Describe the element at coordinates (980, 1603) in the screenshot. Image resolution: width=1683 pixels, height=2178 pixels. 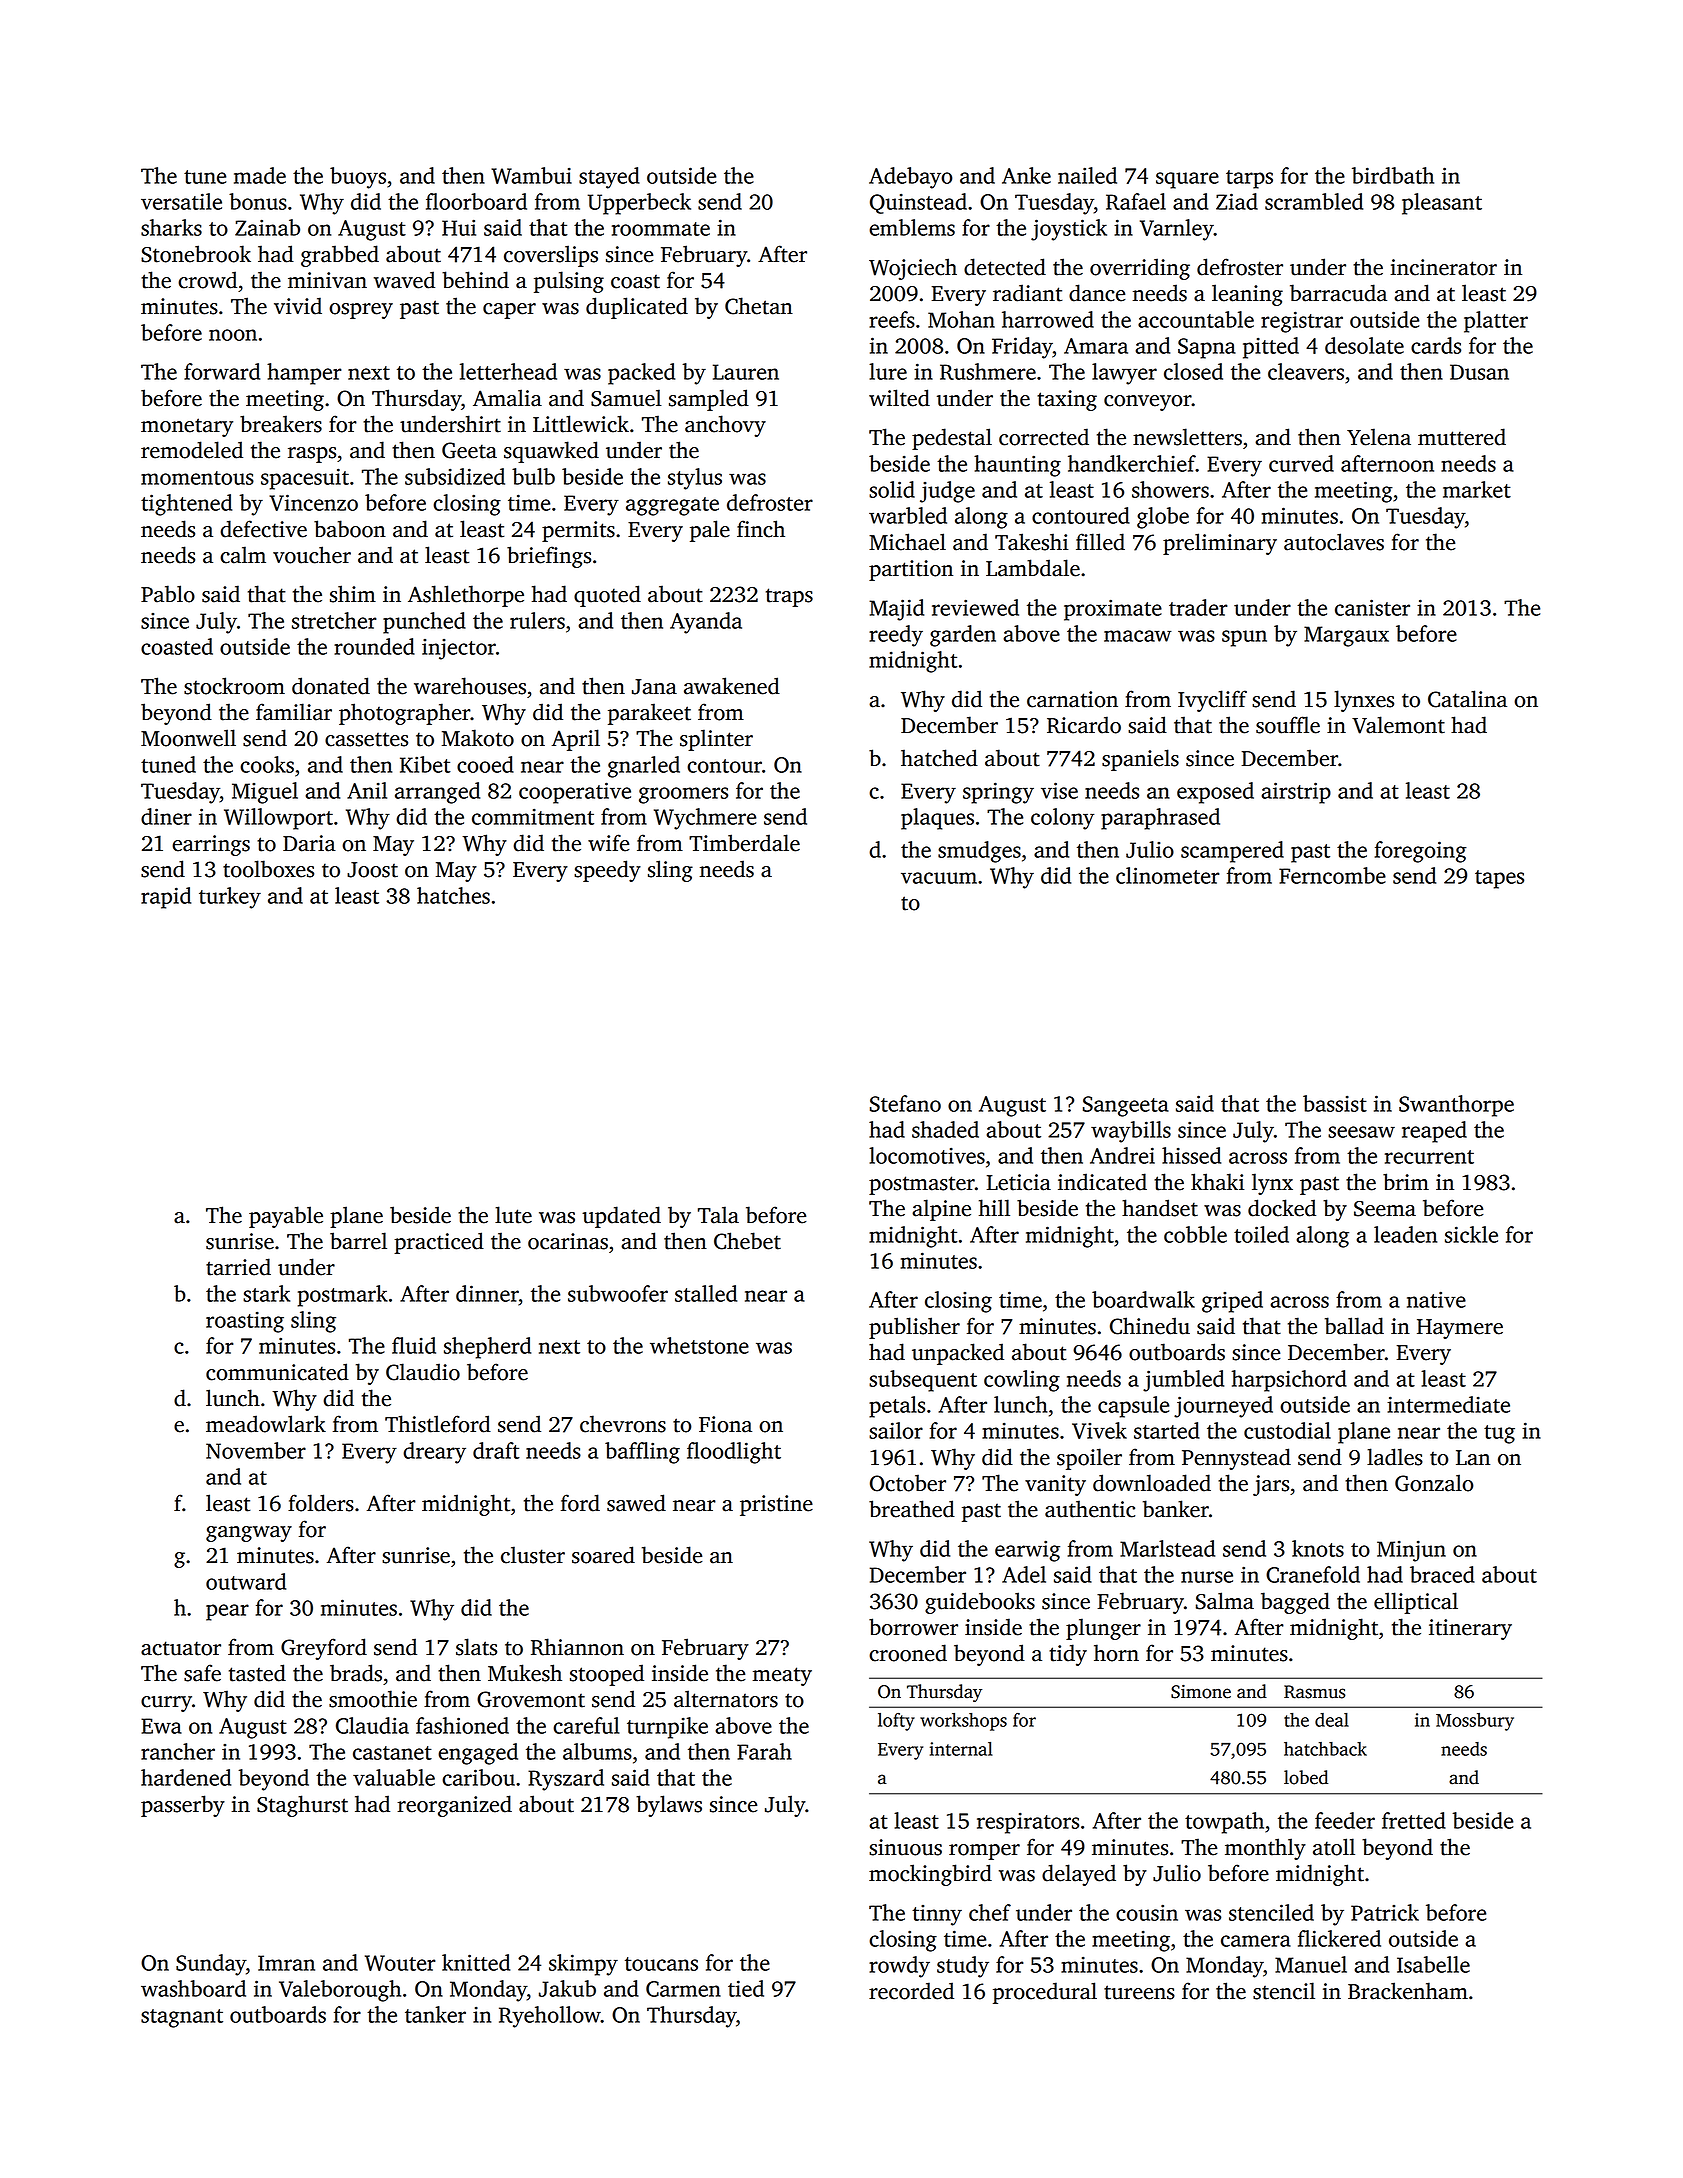
I see `guidebooks` at that location.
